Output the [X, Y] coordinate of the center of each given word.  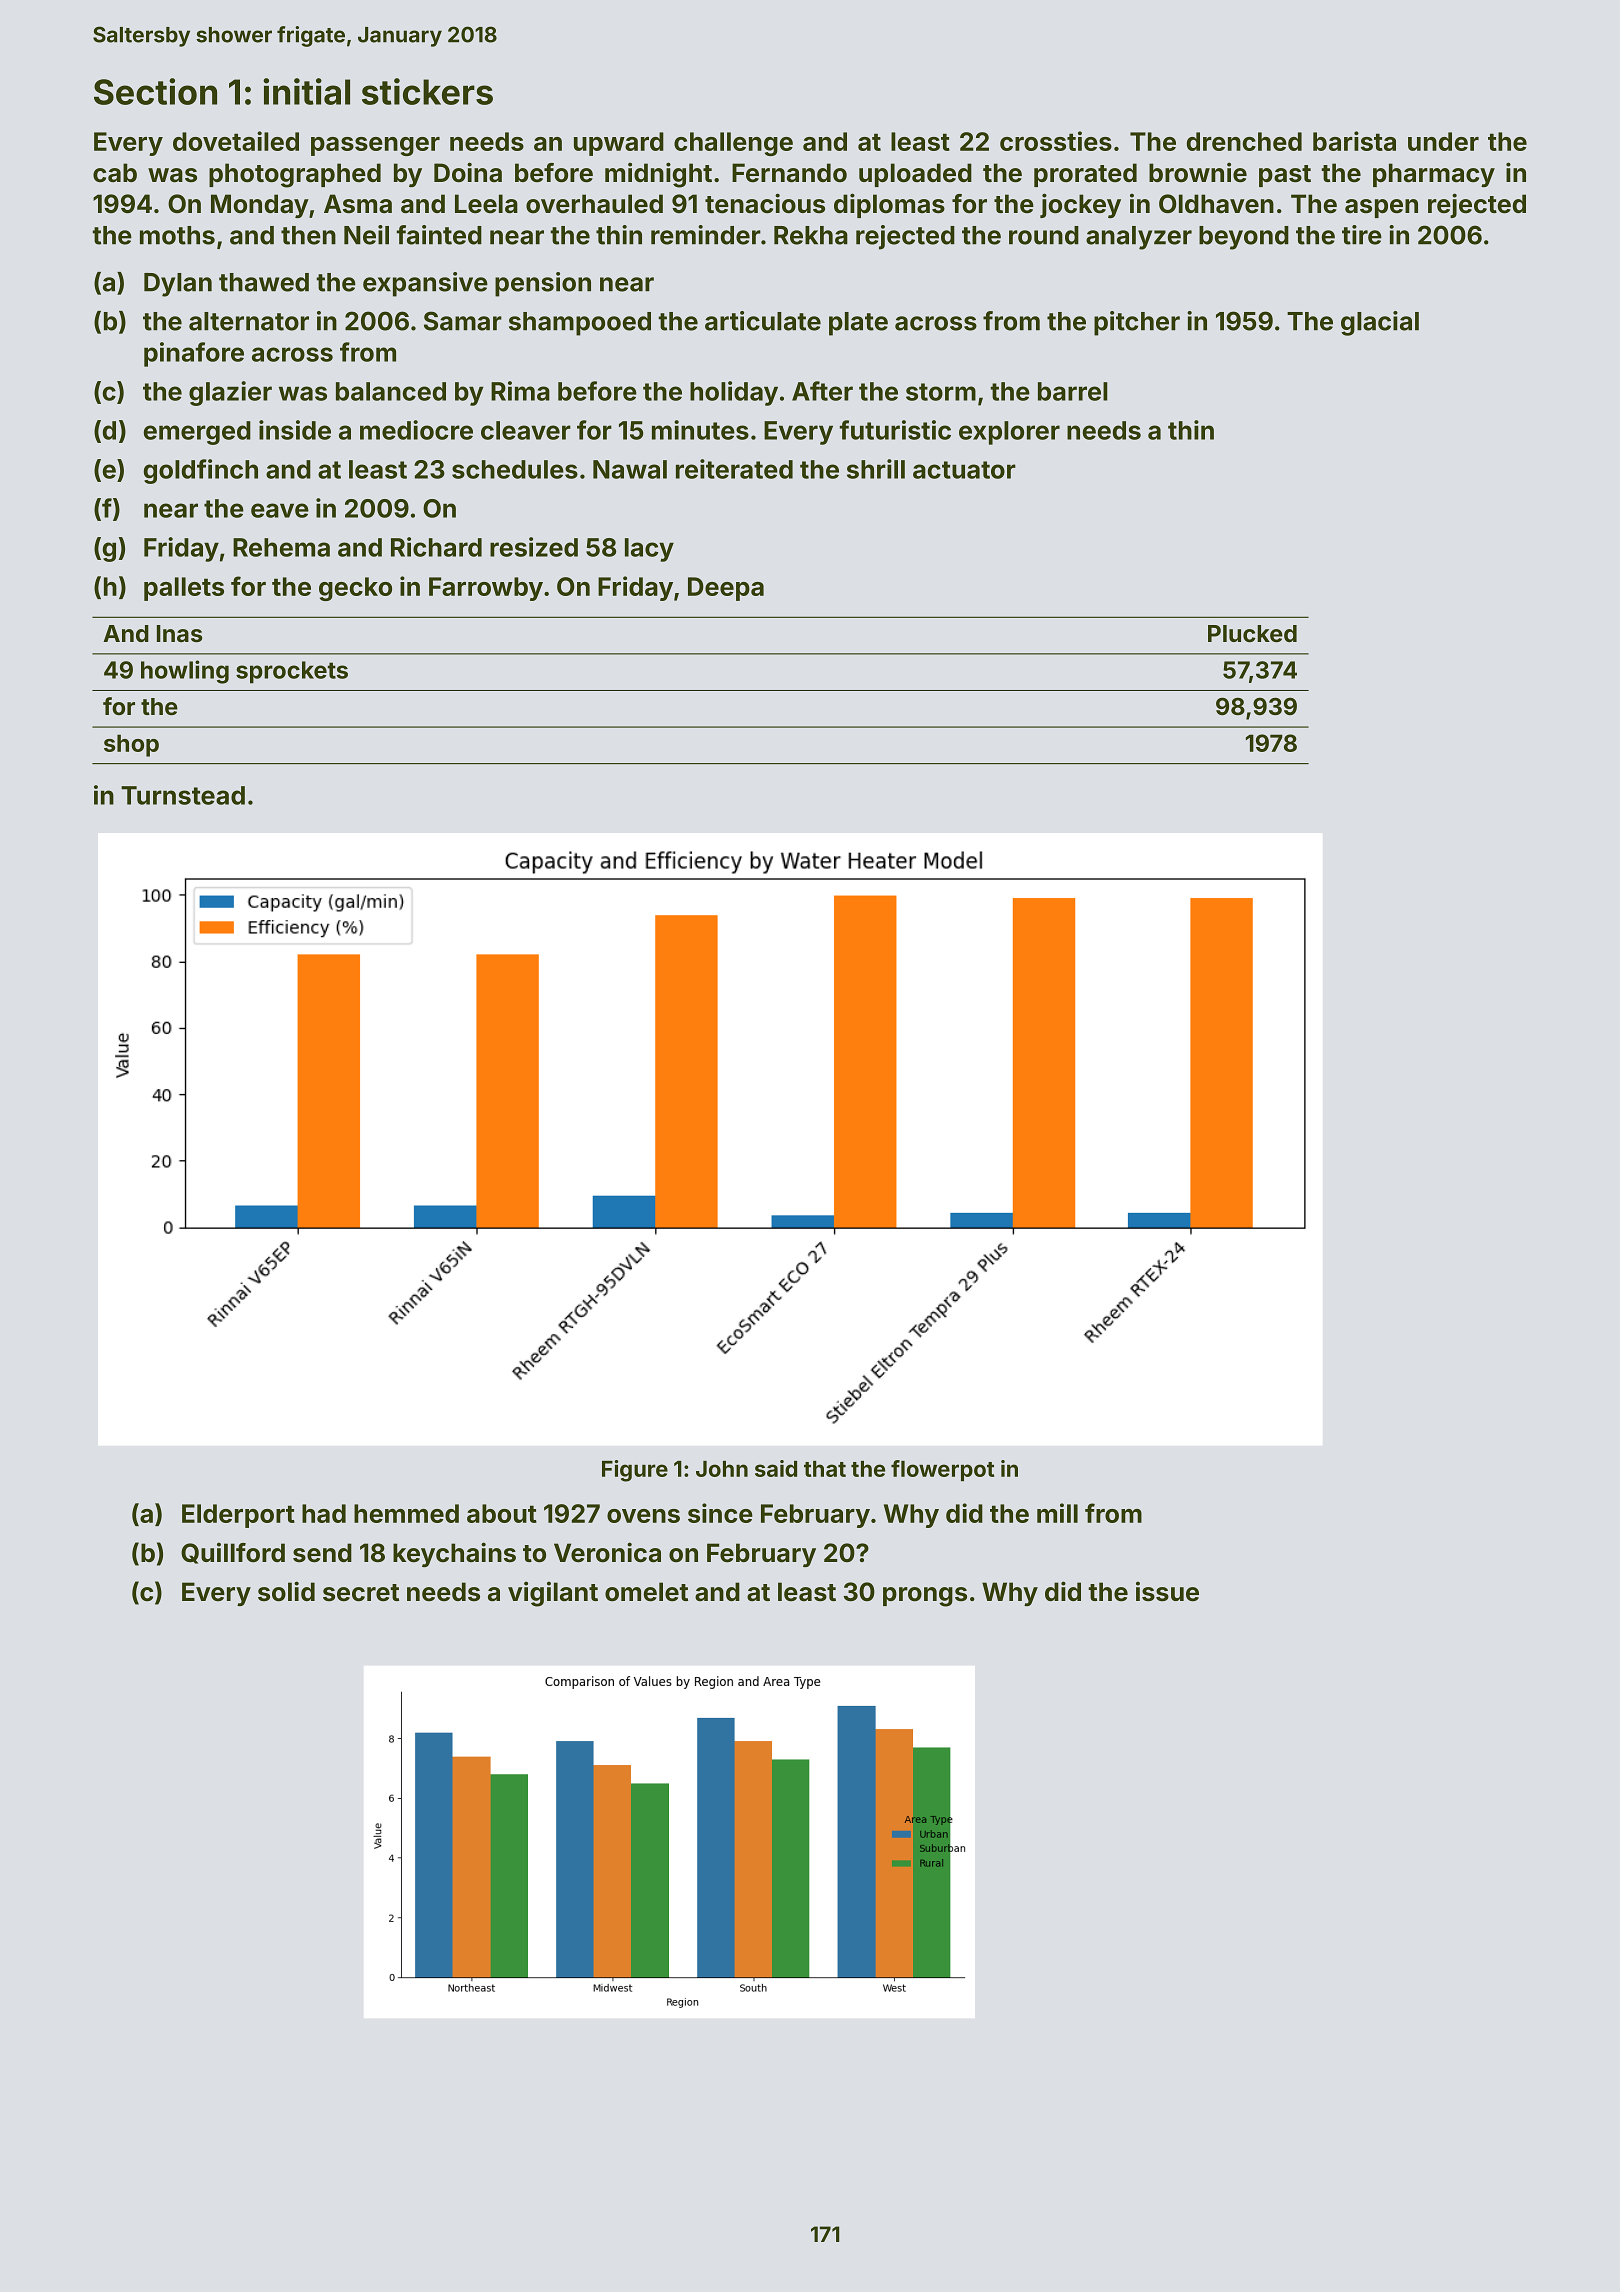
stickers [427, 91]
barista [1354, 141]
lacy [649, 550]
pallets [184, 589]
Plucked [1252, 633]
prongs [925, 1597]
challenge [733, 144]
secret [361, 1593]
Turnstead [183, 795]
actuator [964, 470]
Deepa [726, 589]
